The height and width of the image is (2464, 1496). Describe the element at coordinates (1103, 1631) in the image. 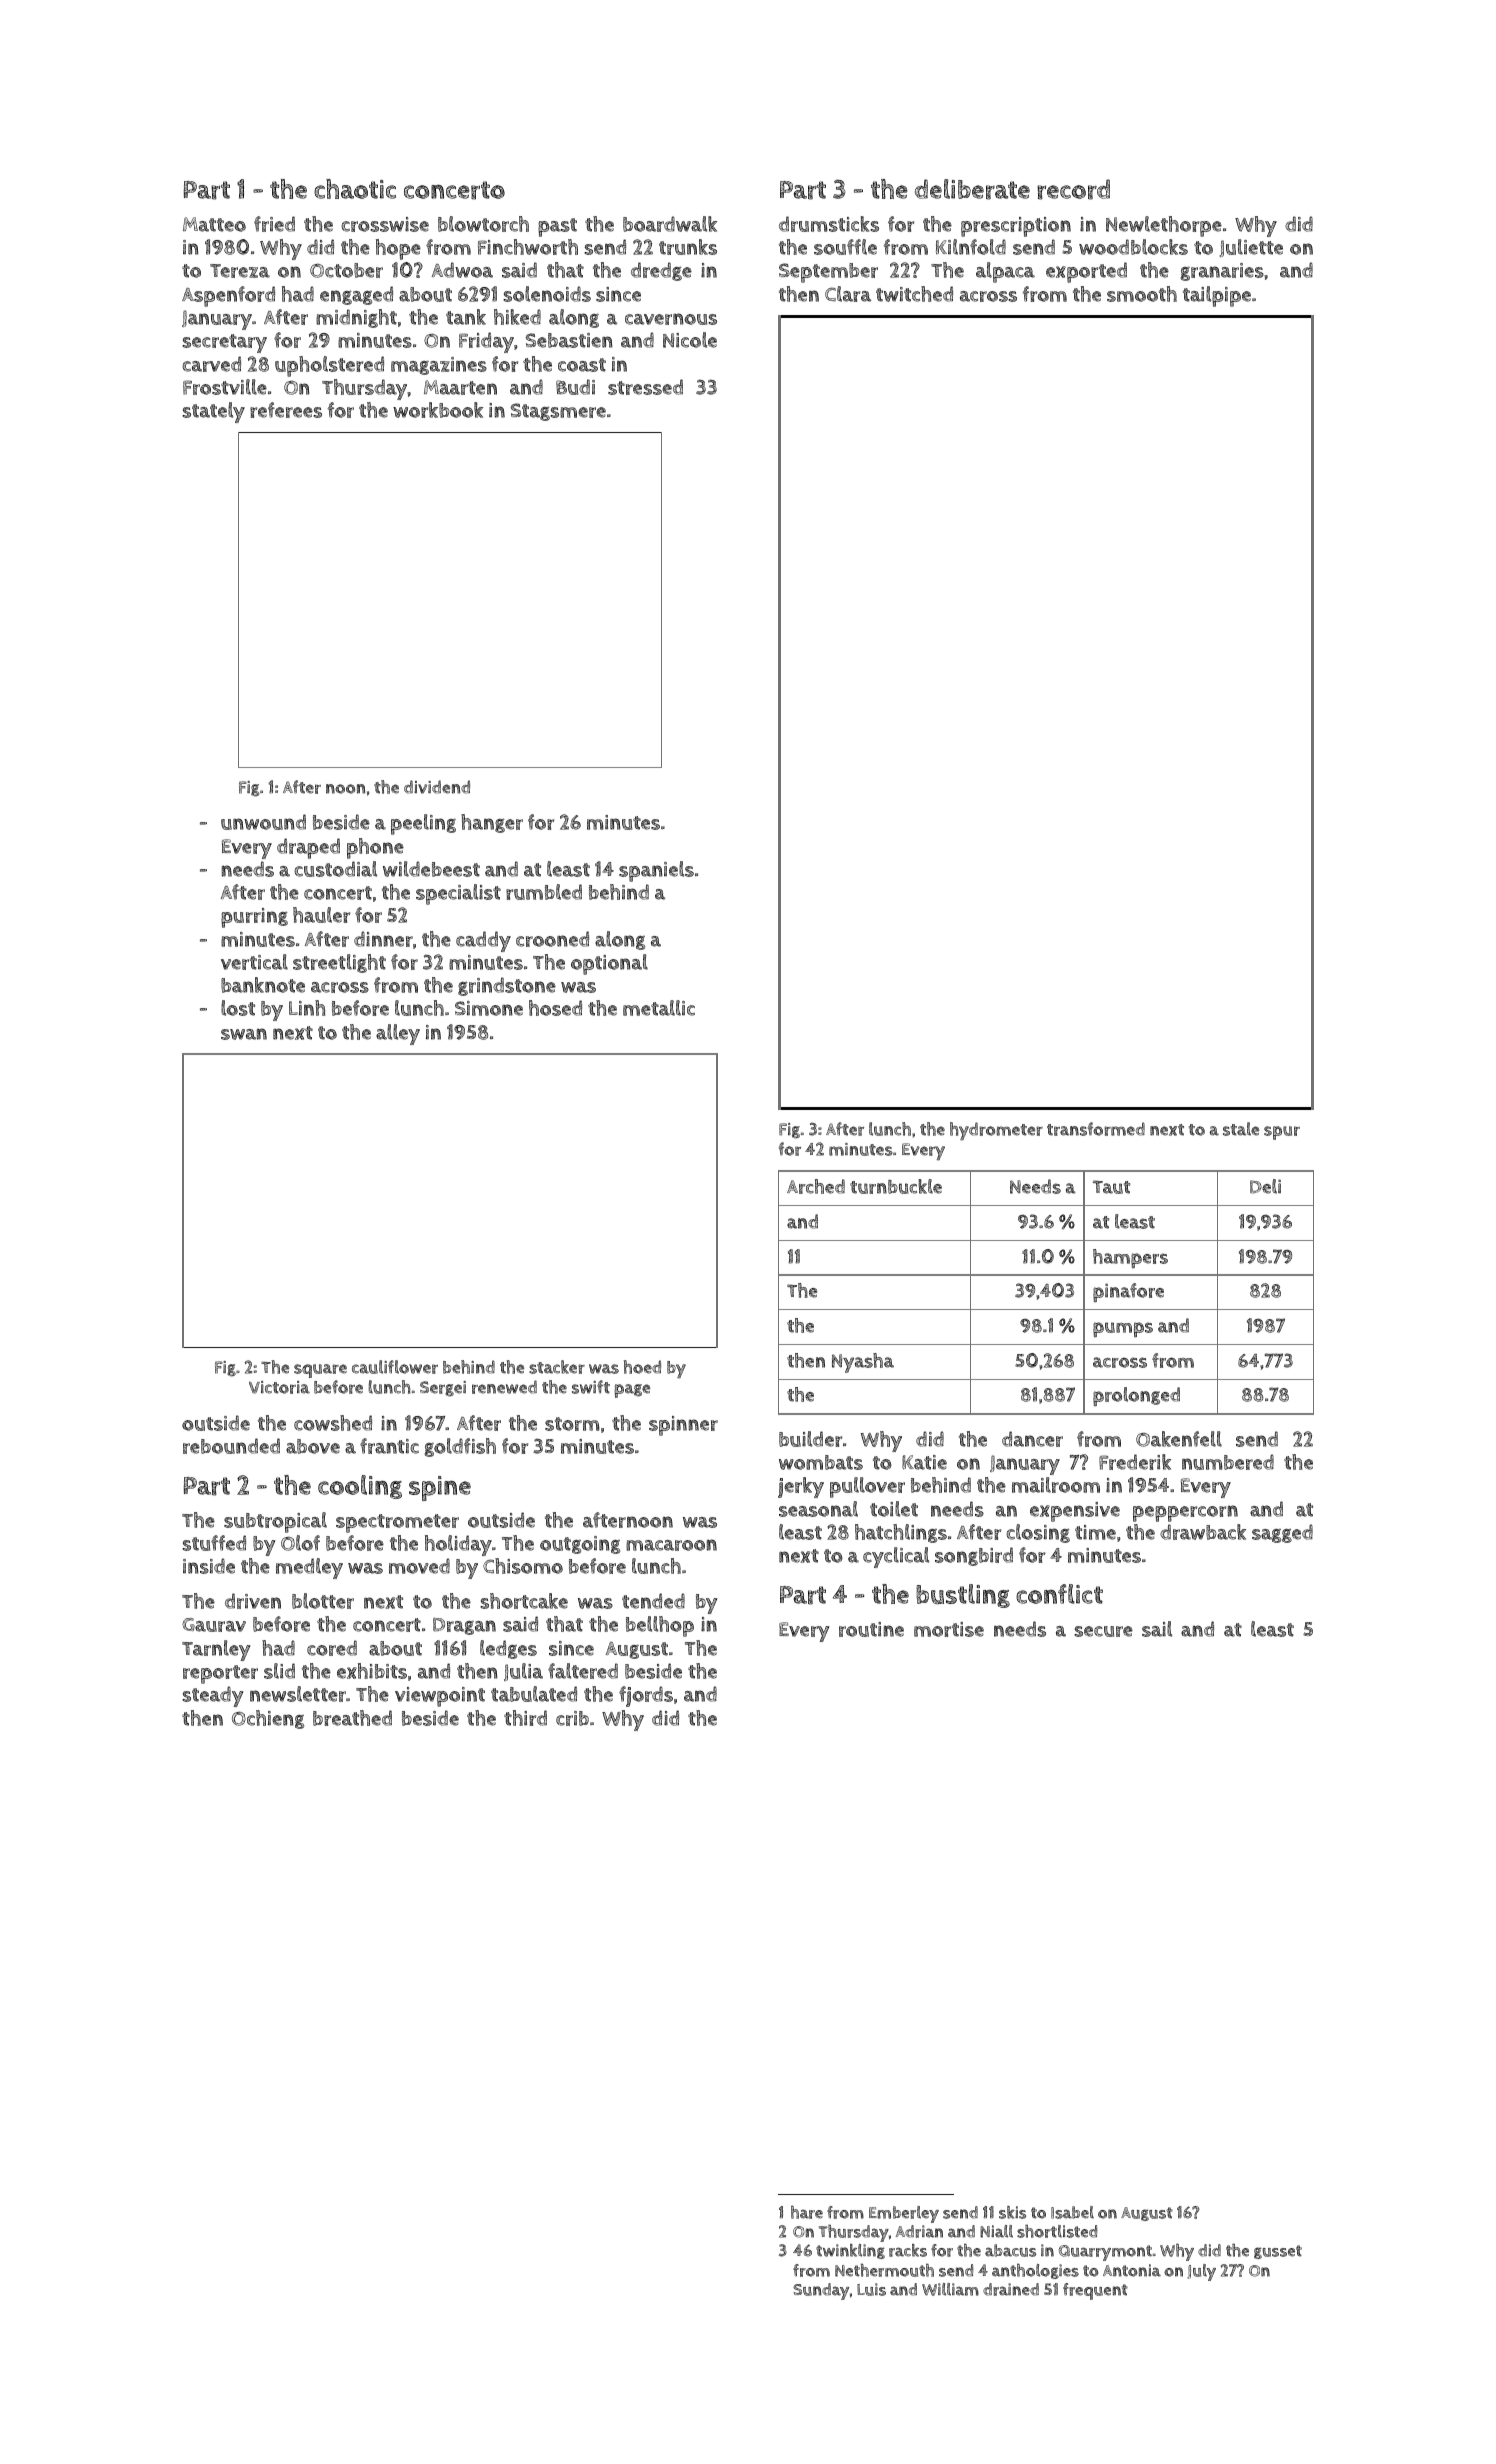

I see `secure` at that location.
